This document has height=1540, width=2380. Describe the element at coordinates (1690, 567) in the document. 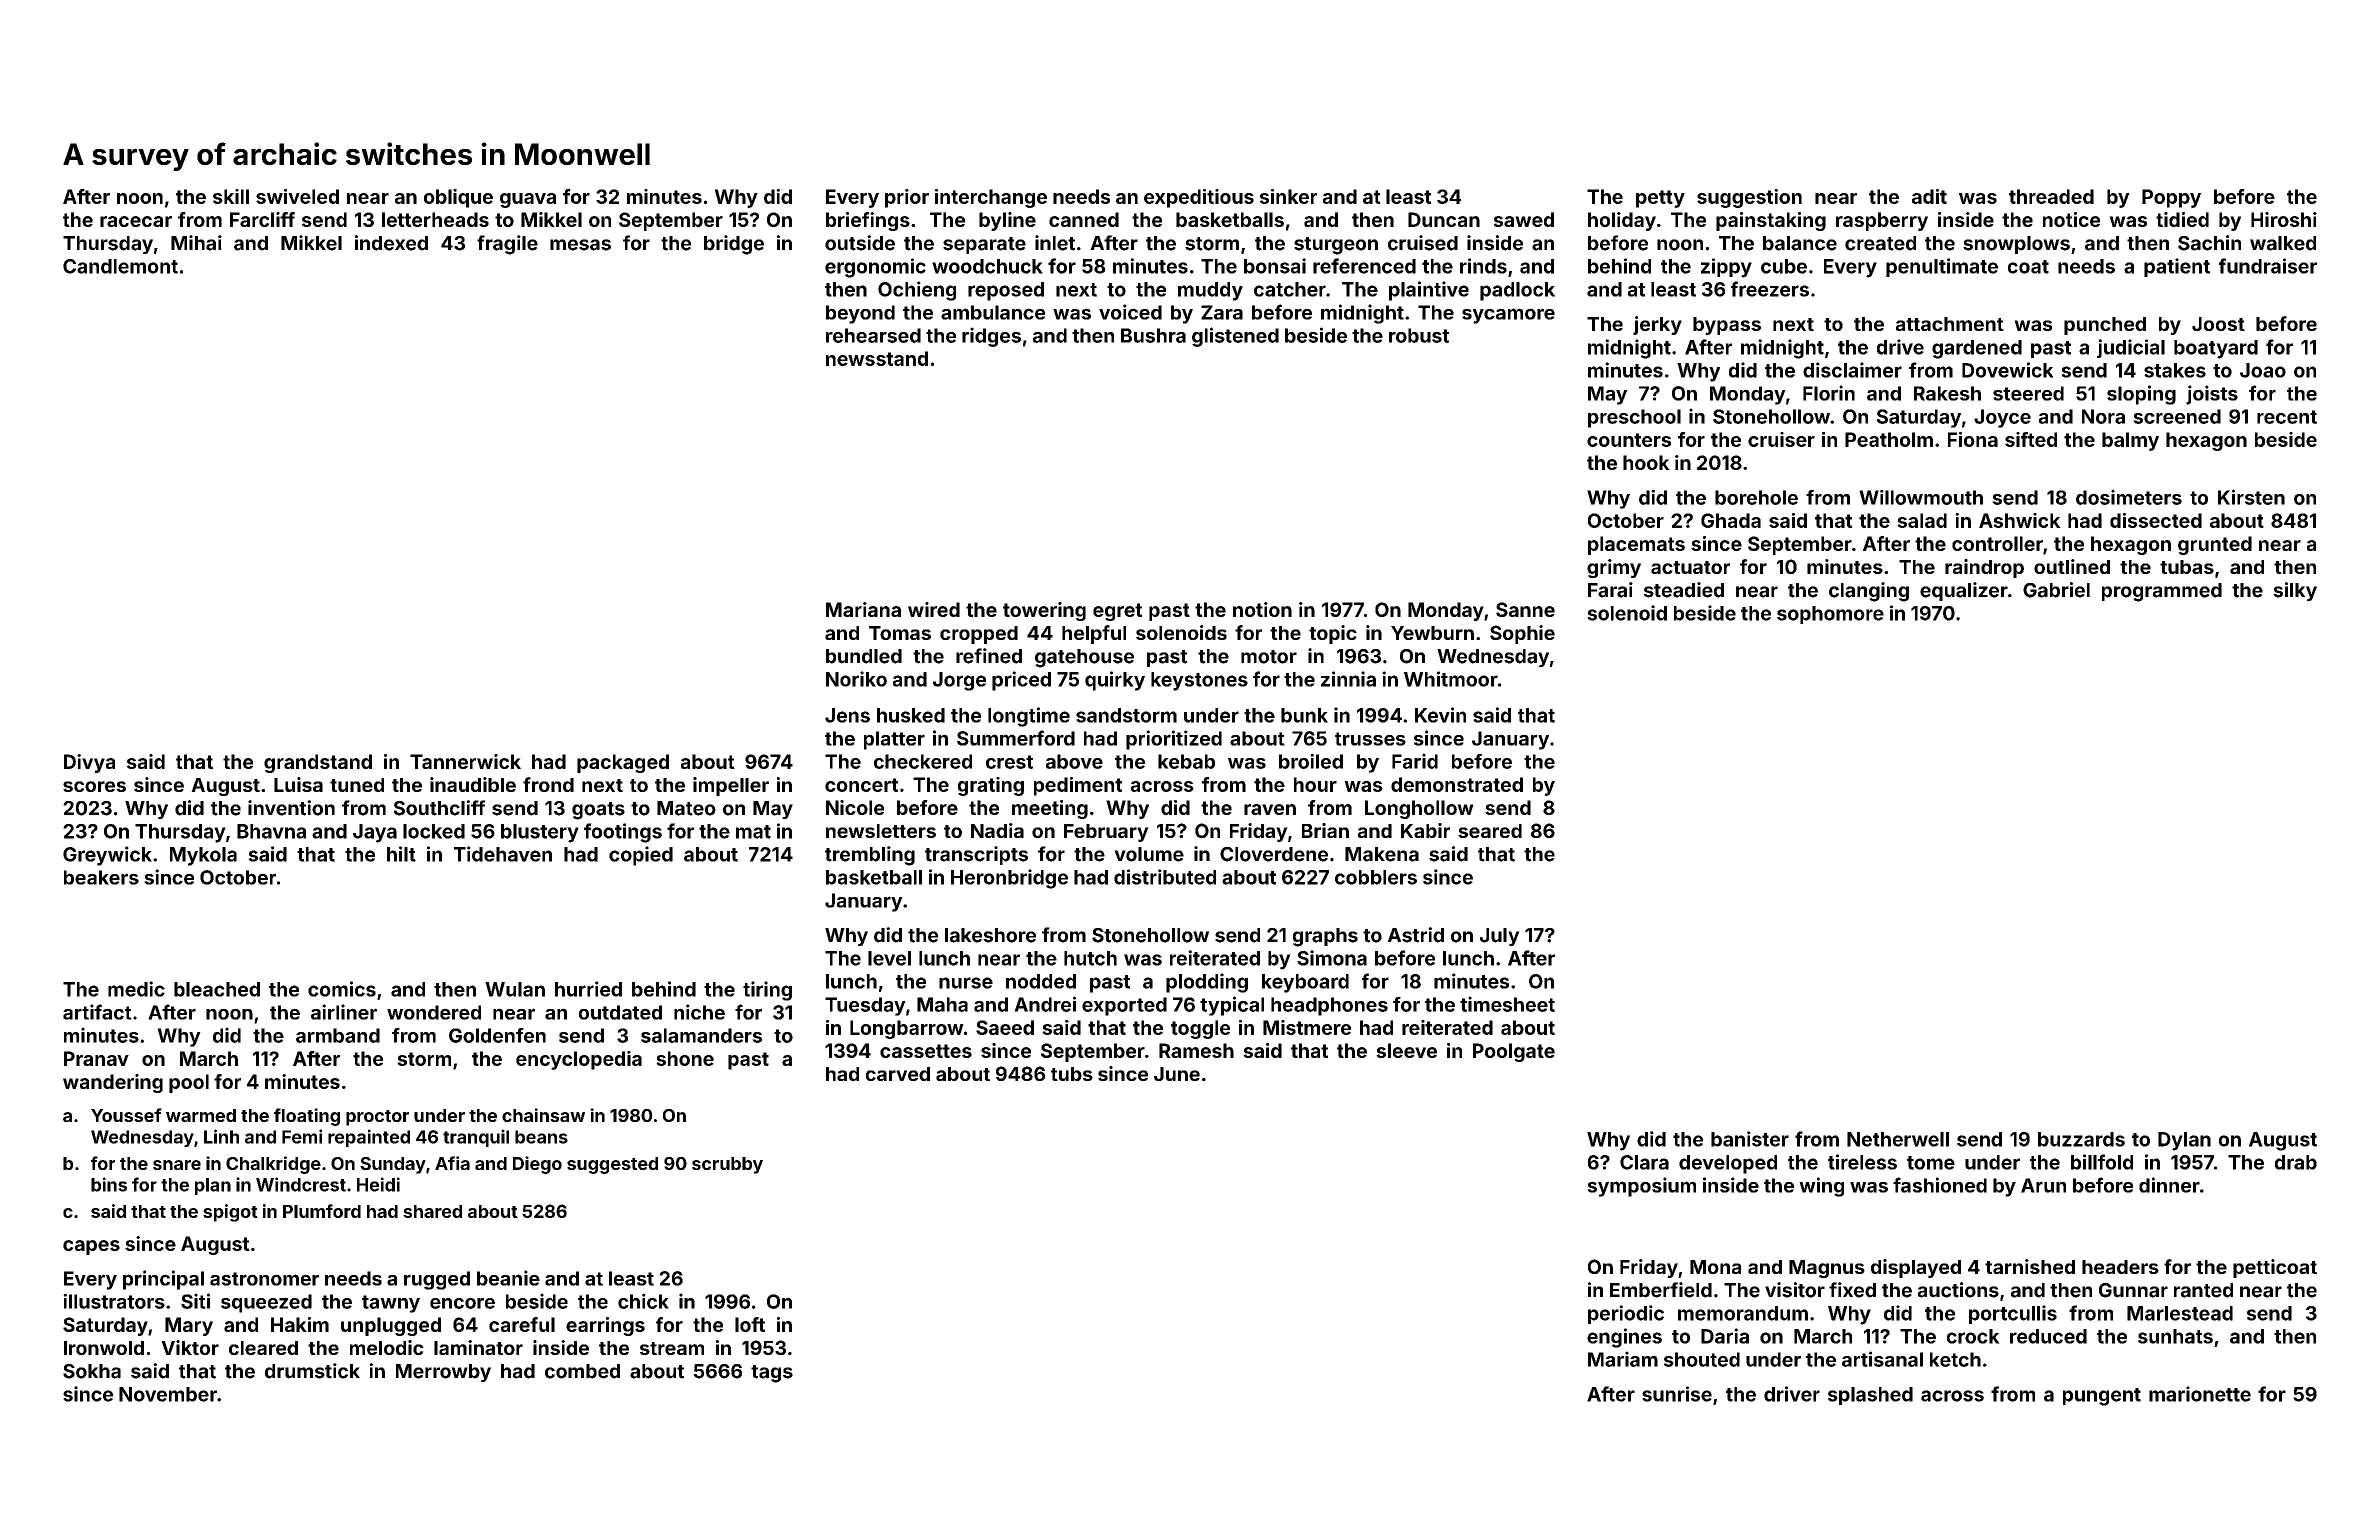

I see `actuator` at that location.
